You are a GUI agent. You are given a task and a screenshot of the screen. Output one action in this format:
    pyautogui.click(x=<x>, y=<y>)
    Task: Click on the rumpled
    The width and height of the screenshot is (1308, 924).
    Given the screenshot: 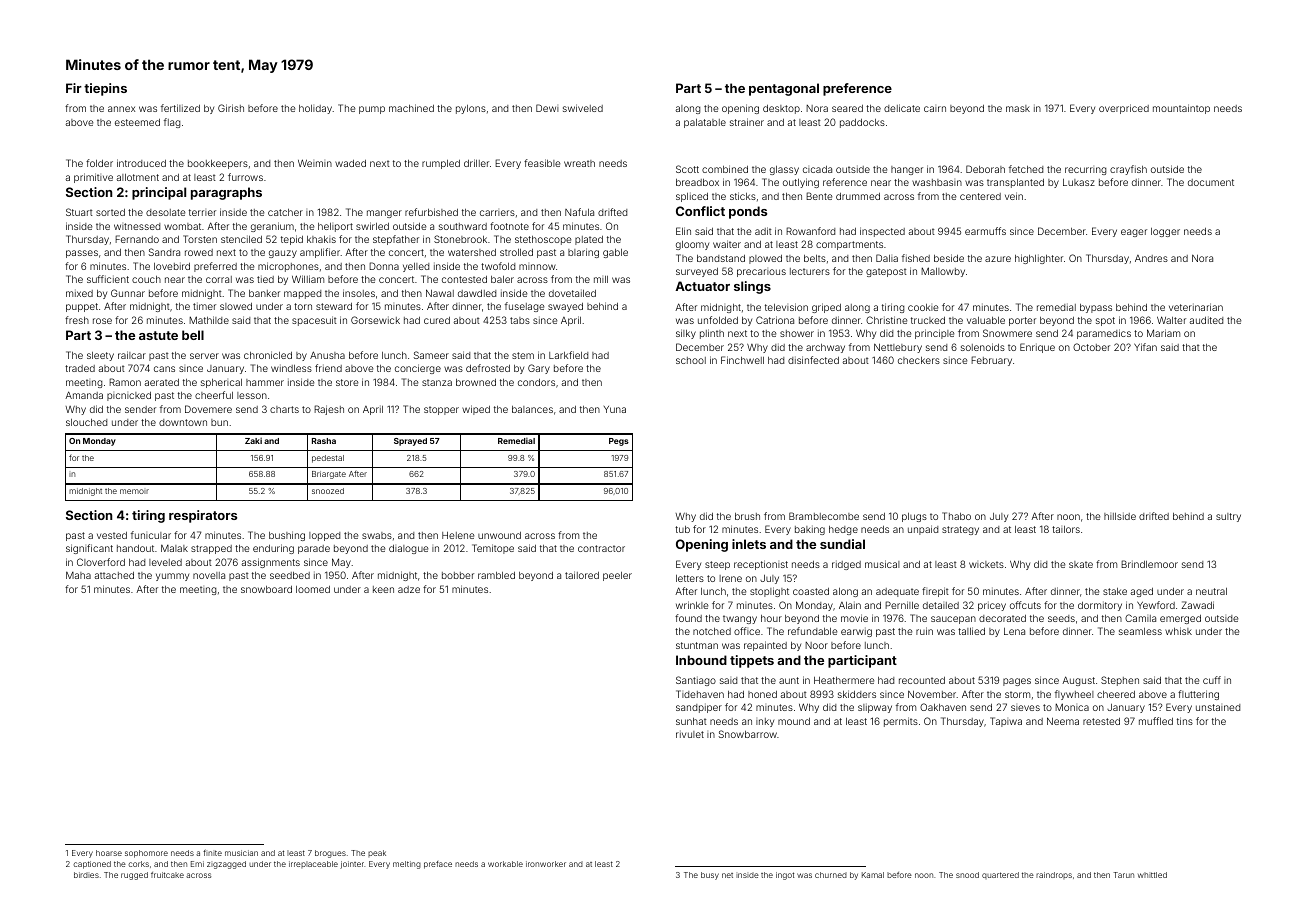 What is the action you would take?
    pyautogui.click(x=441, y=164)
